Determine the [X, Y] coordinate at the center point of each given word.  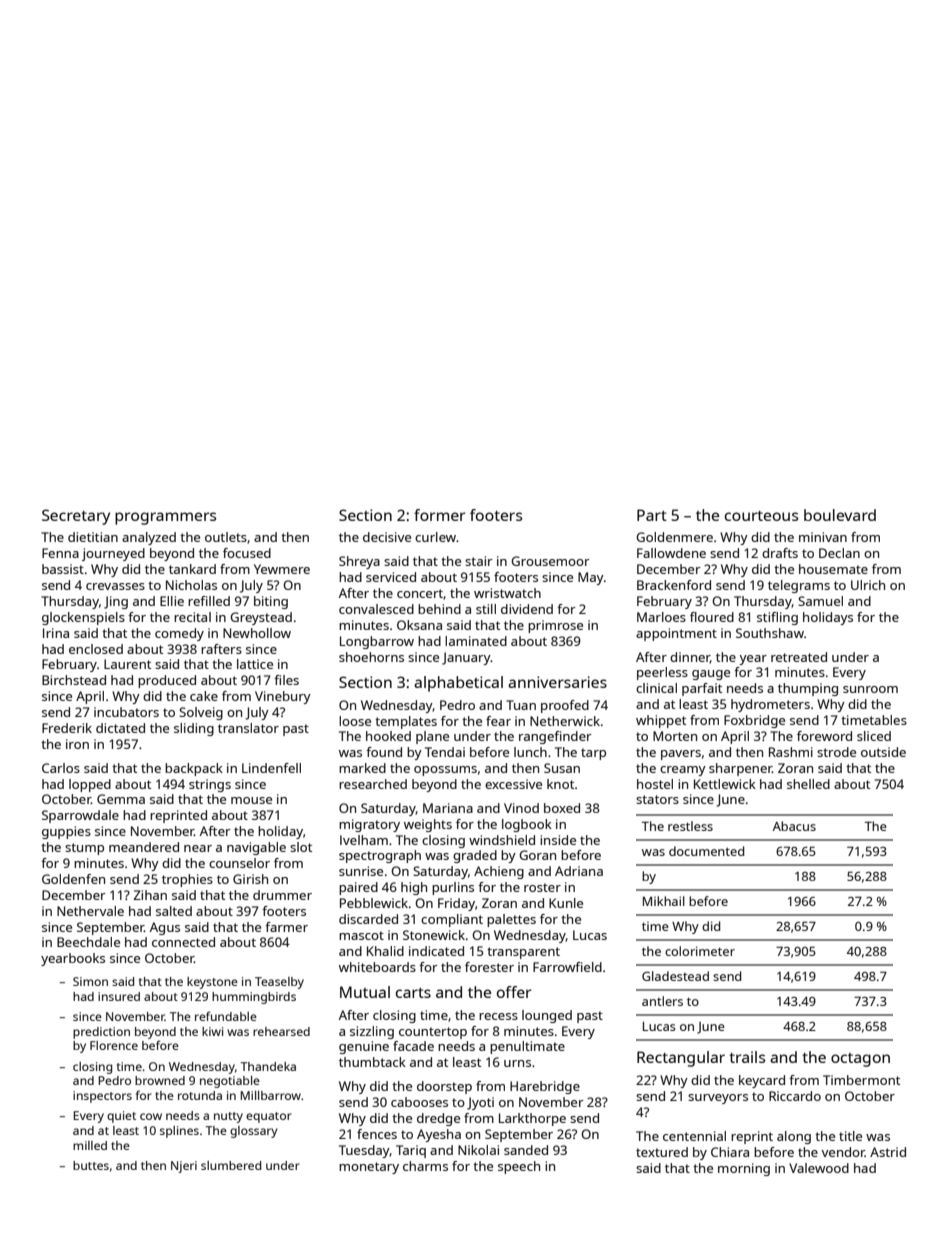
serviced [391, 577]
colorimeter [700, 951]
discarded [368, 919]
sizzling [372, 1032]
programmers [165, 518]
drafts [780, 553]
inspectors [102, 1097]
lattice [255, 664]
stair [479, 561]
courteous [761, 516]
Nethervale [90, 911]
